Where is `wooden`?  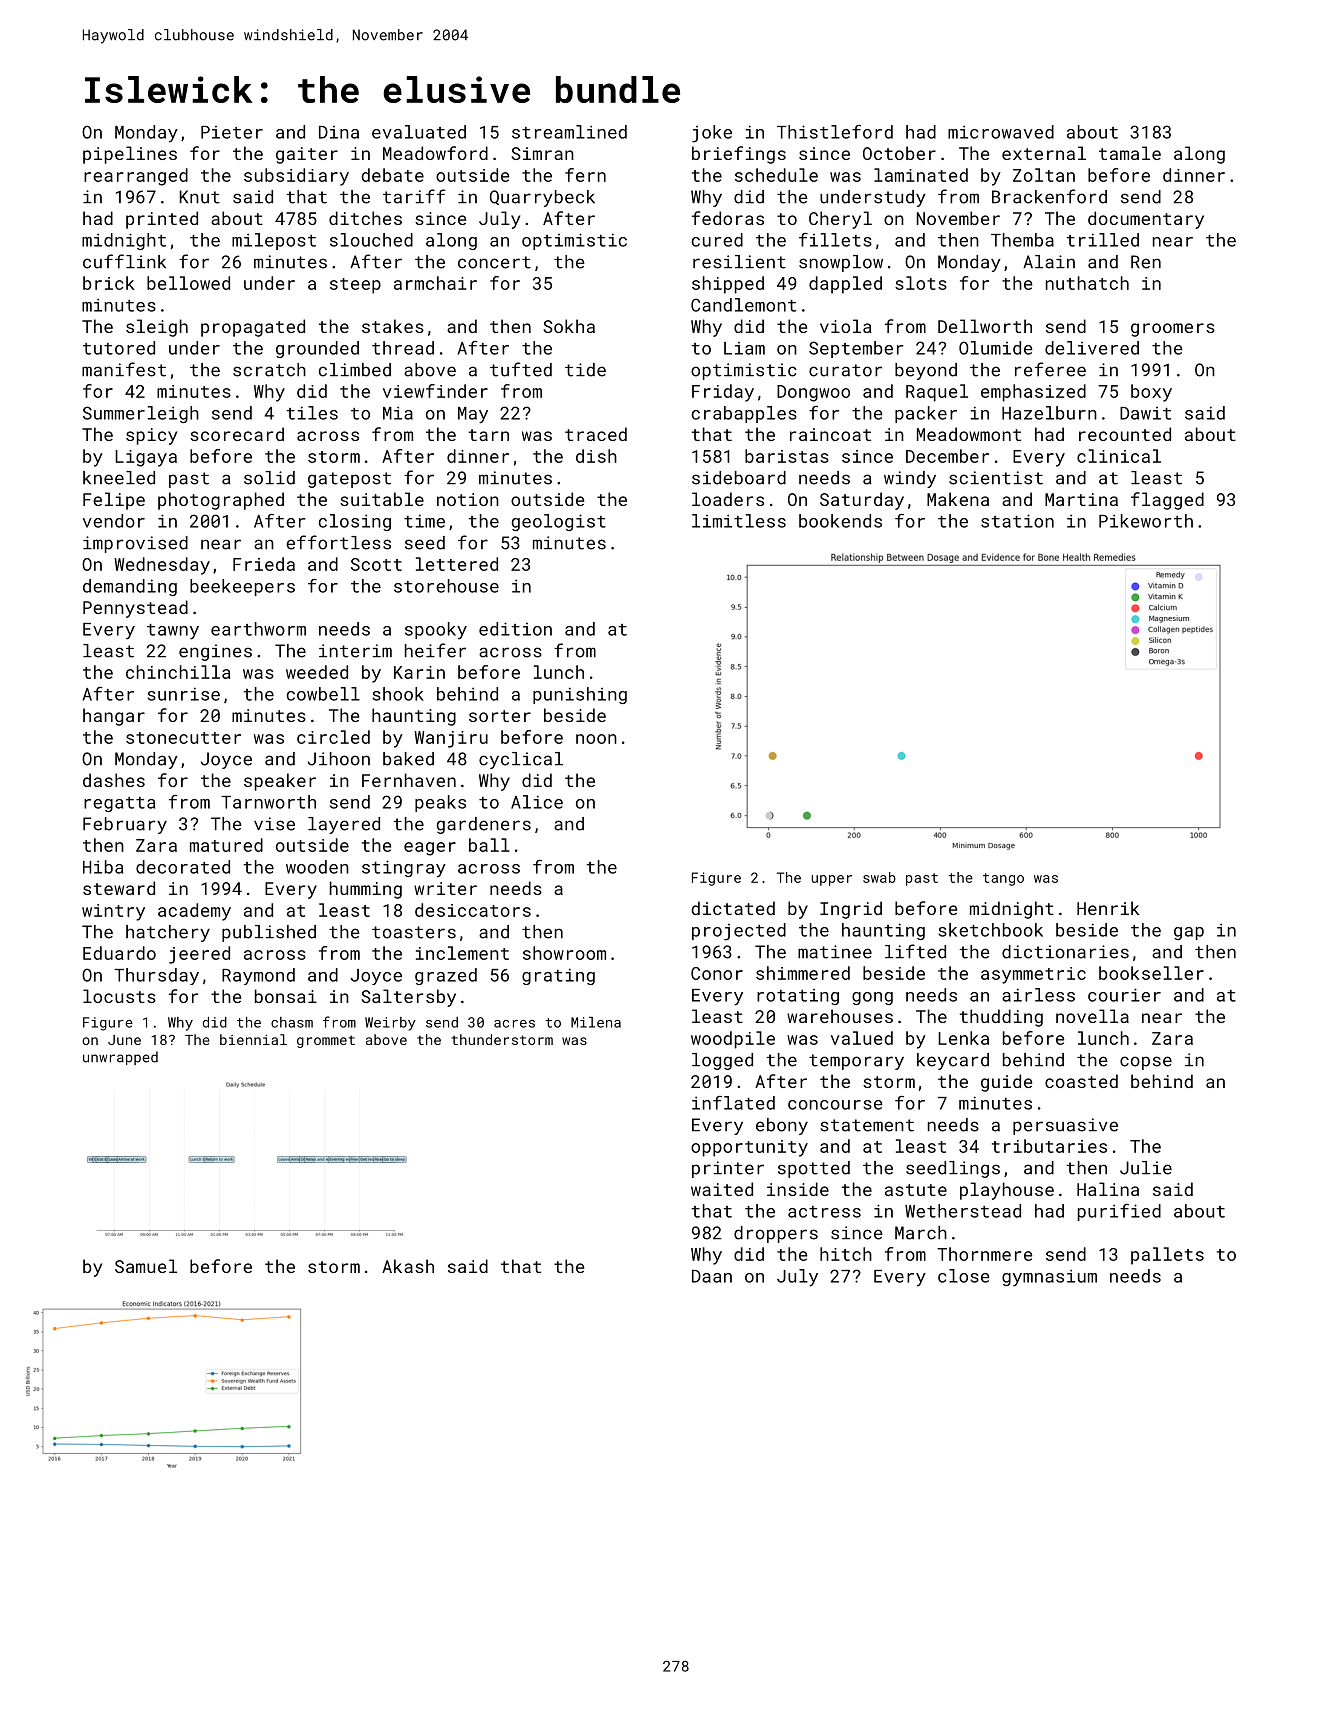
wooden is located at coordinates (317, 867).
